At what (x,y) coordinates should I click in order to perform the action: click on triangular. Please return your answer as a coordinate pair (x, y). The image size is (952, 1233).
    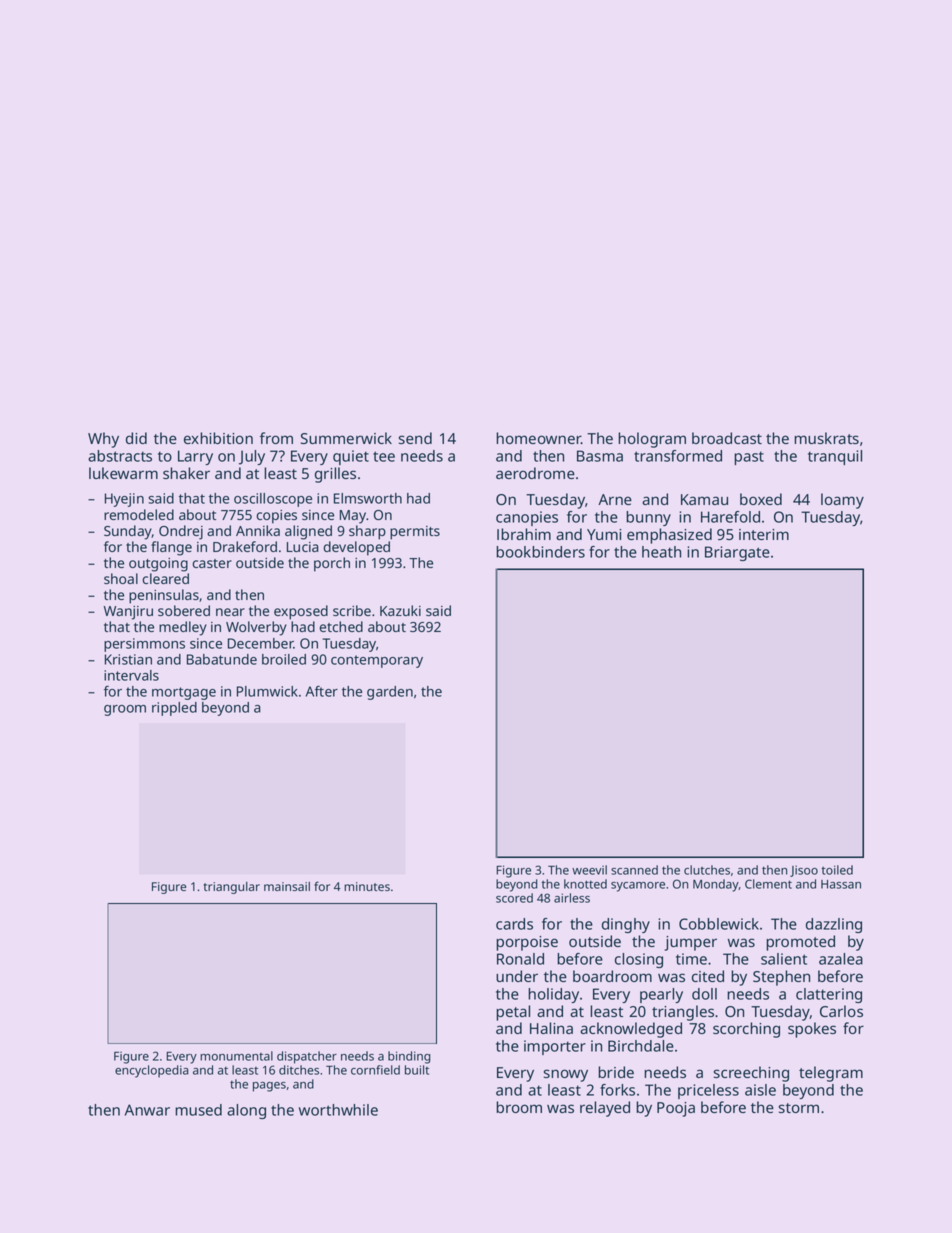
    Looking at the image, I should click on (232, 888).
